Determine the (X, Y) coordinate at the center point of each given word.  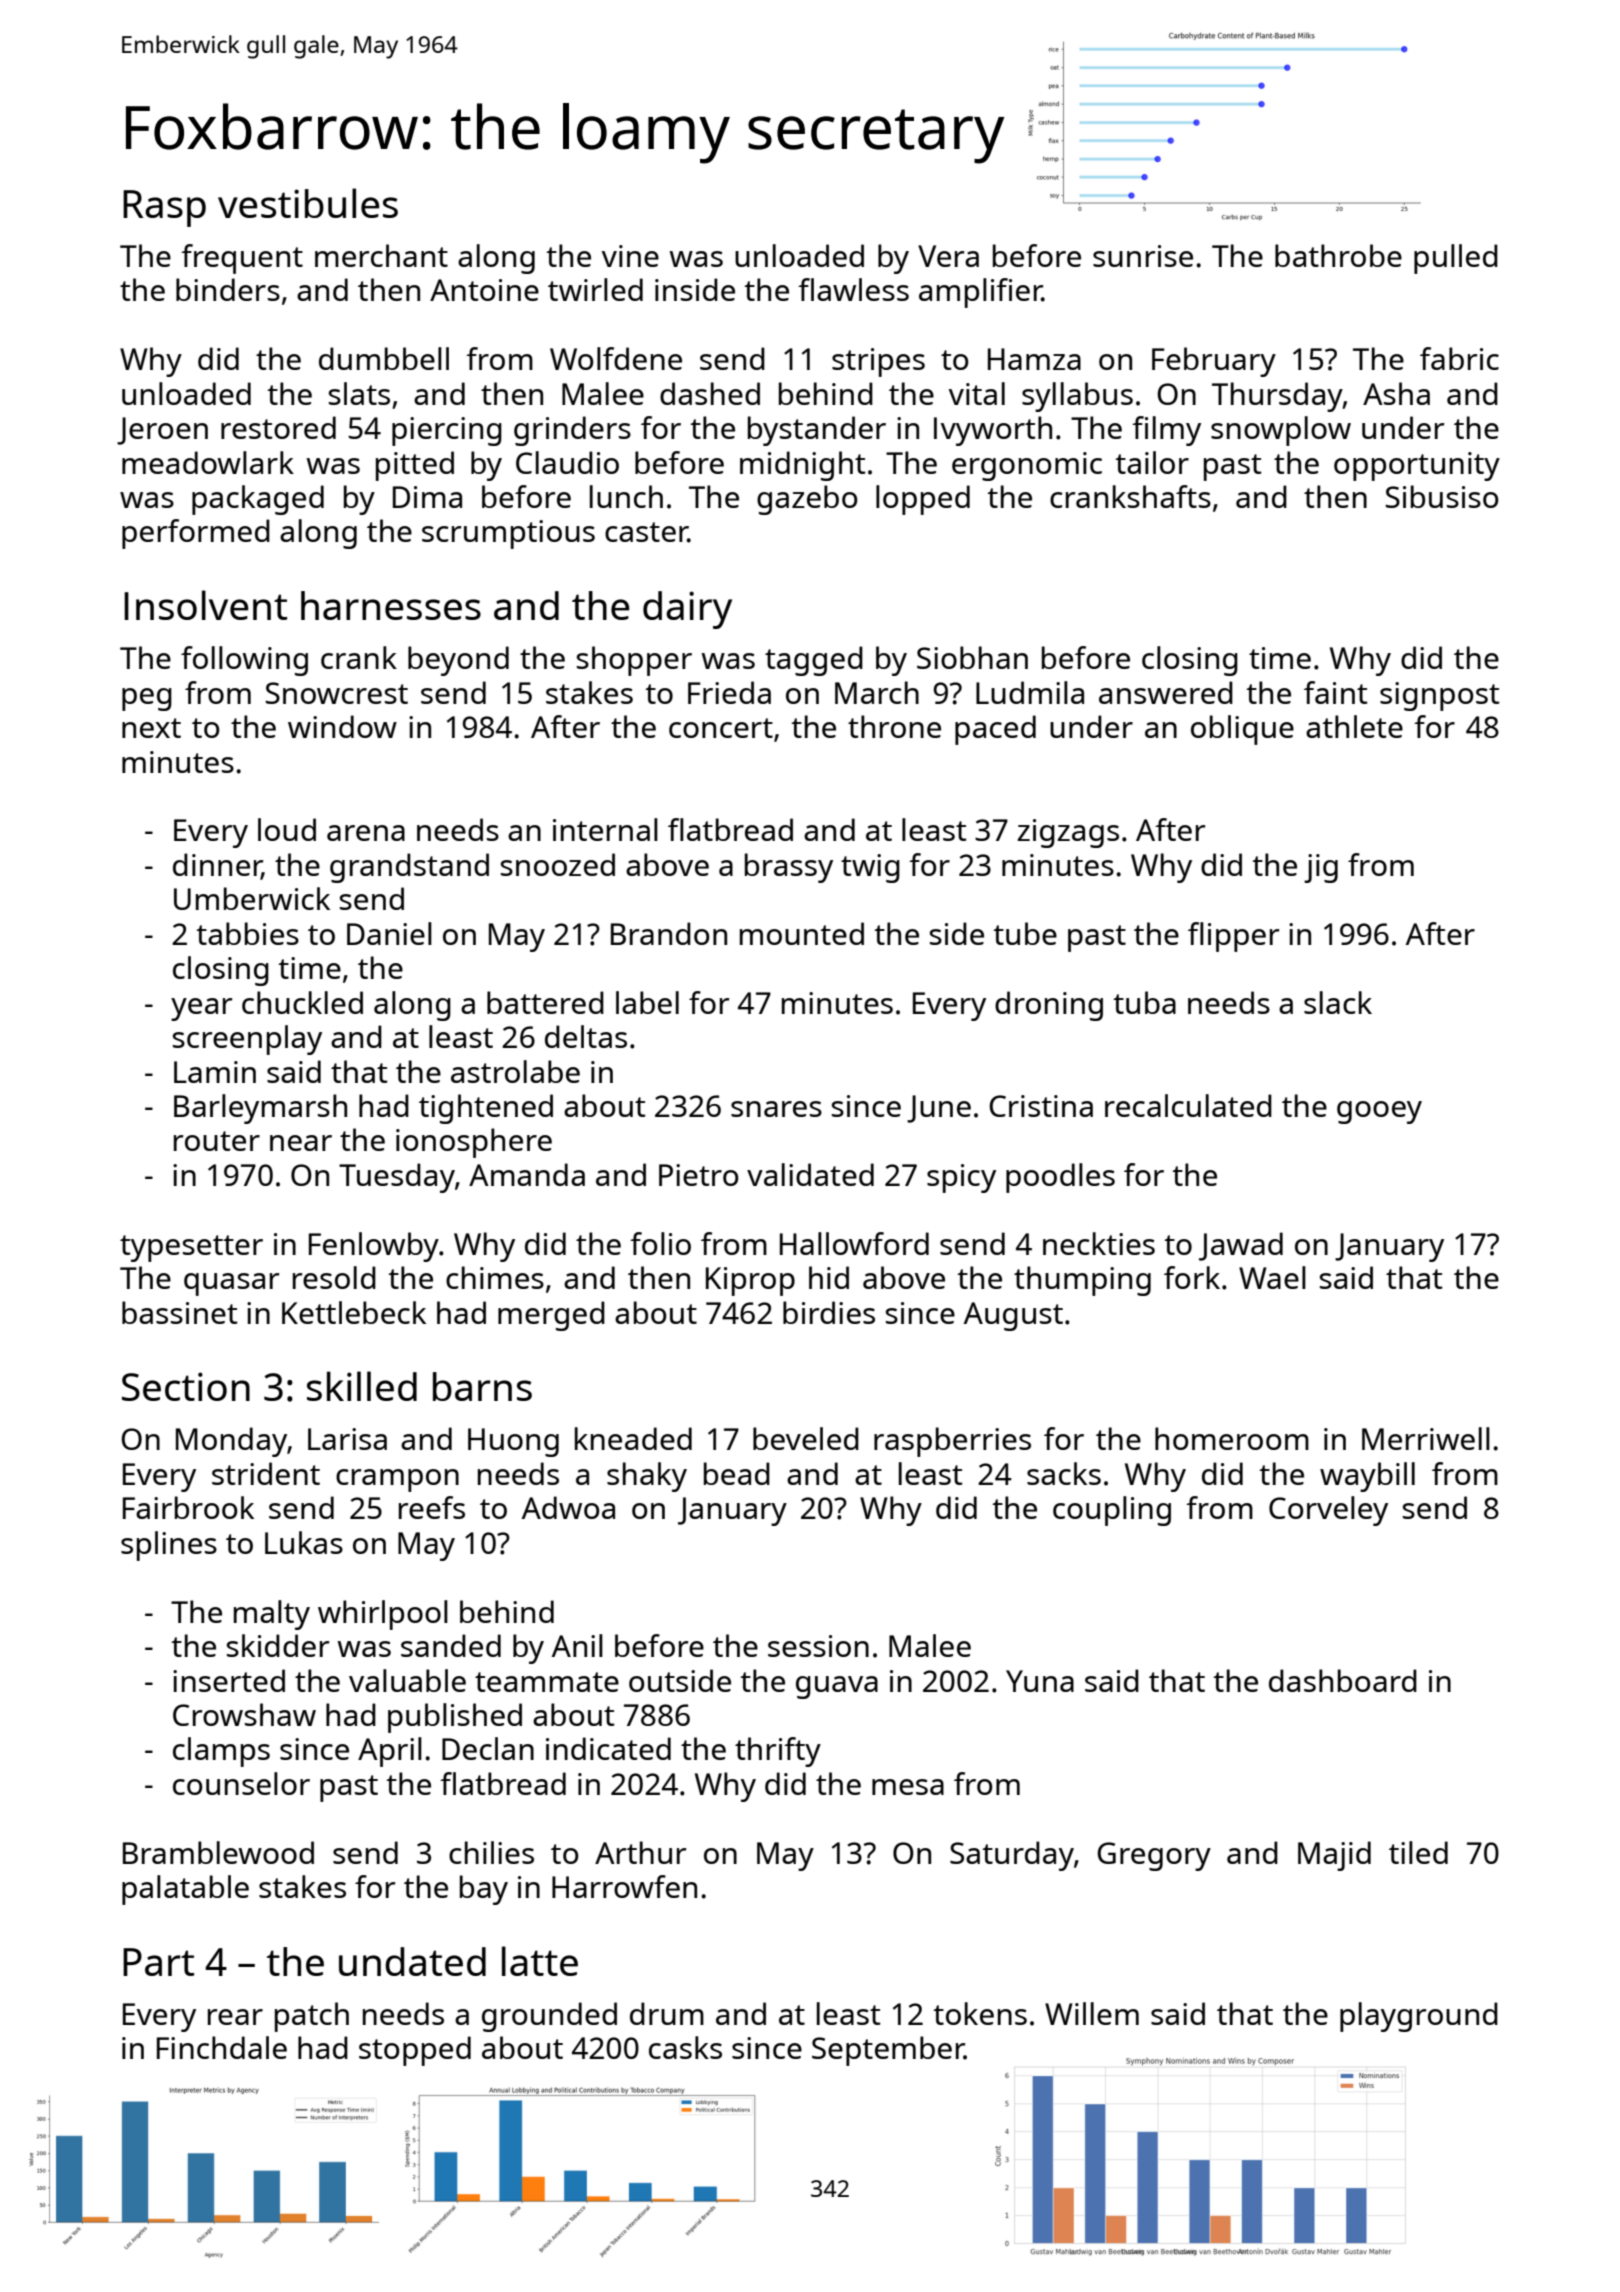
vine (630, 256)
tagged (814, 661)
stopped (415, 2051)
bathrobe (1338, 255)
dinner (217, 866)
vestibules (308, 203)
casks (685, 2047)
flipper (1233, 937)
